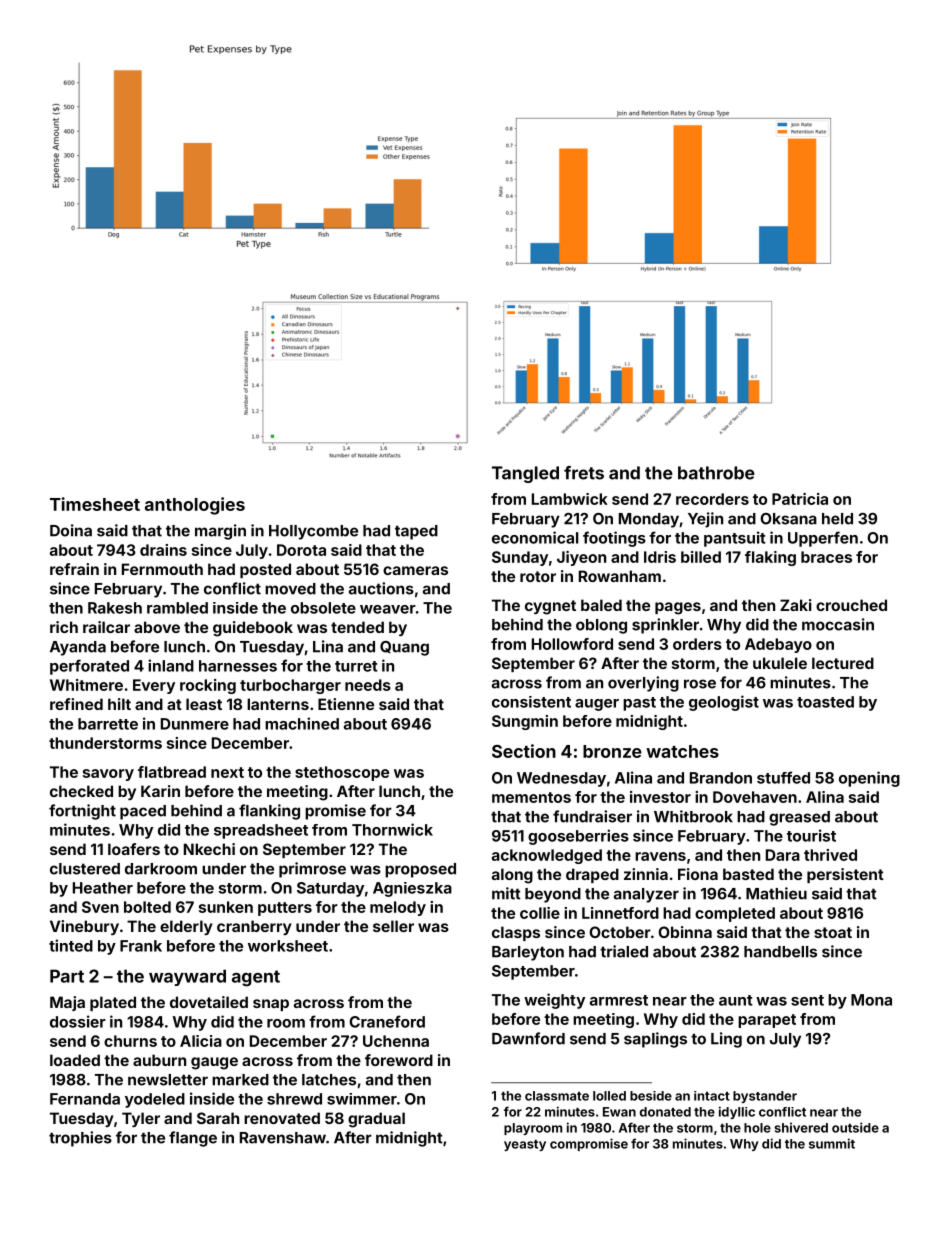 The height and width of the document is (1233, 952). Describe the element at coordinates (80, 1139) in the document. I see `trophies` at that location.
